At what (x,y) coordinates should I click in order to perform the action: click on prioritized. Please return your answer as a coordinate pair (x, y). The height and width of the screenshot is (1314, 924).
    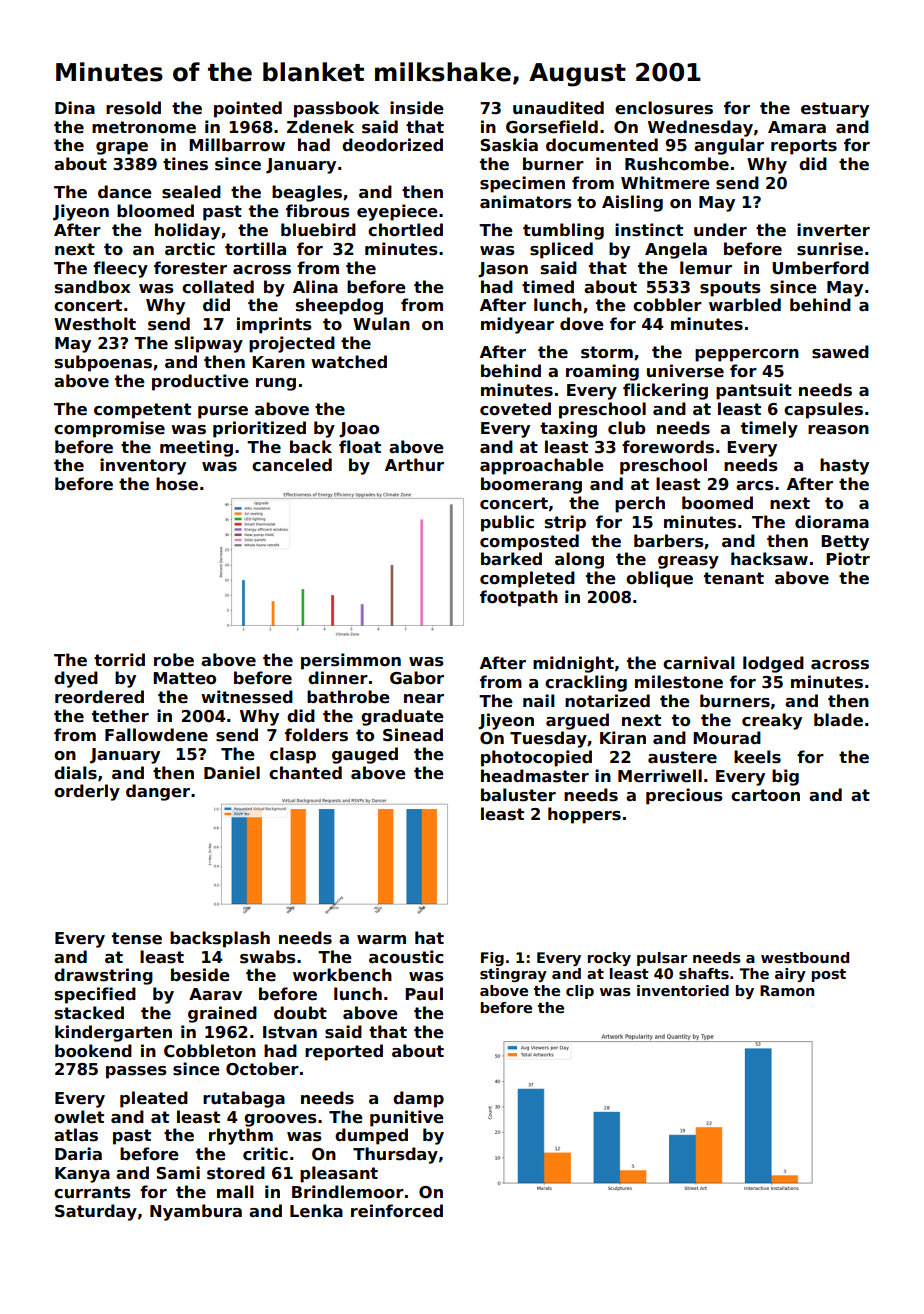
    Looking at the image, I should click on (259, 429).
